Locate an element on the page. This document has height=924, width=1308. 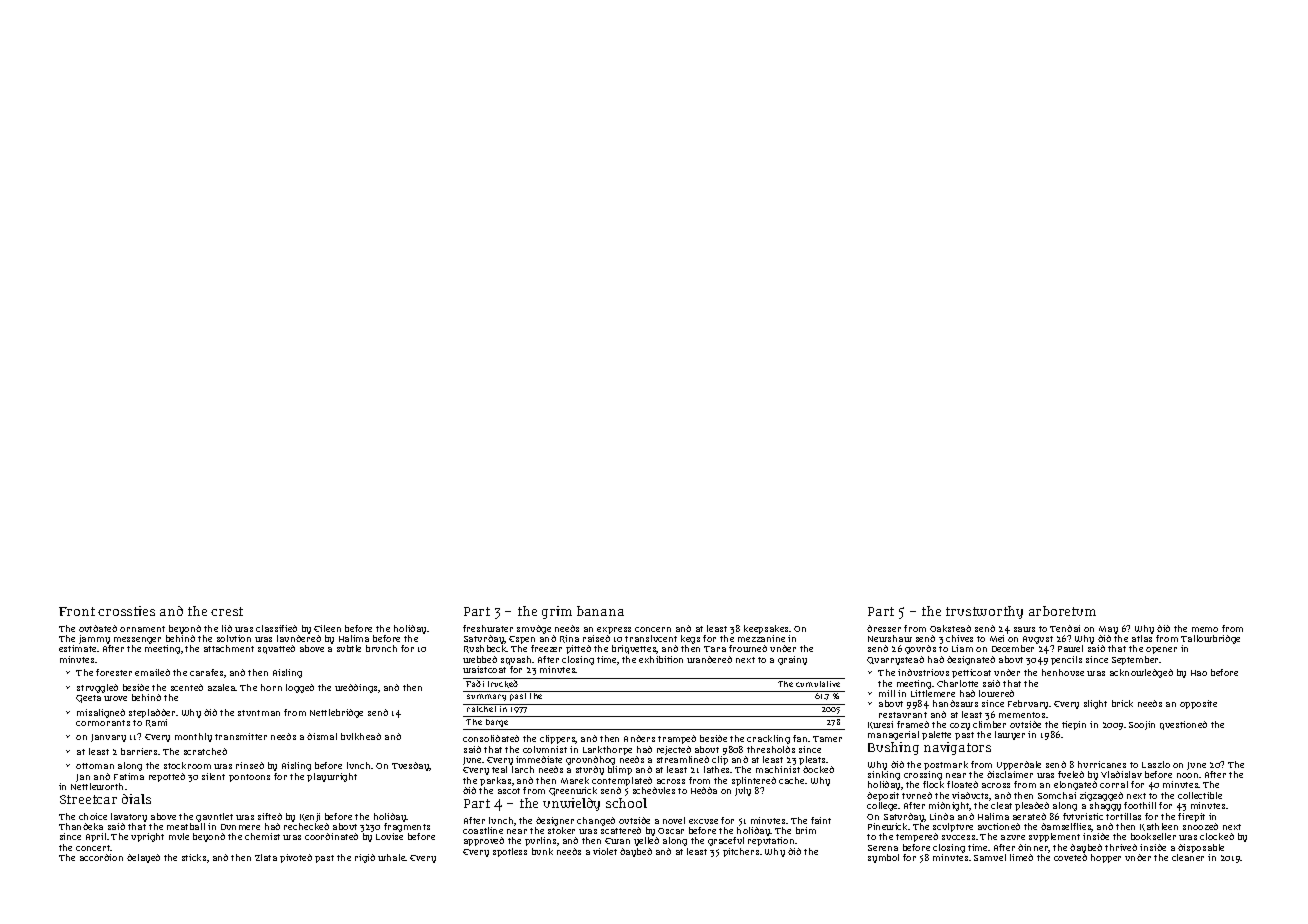
express is located at coordinates (614, 630).
